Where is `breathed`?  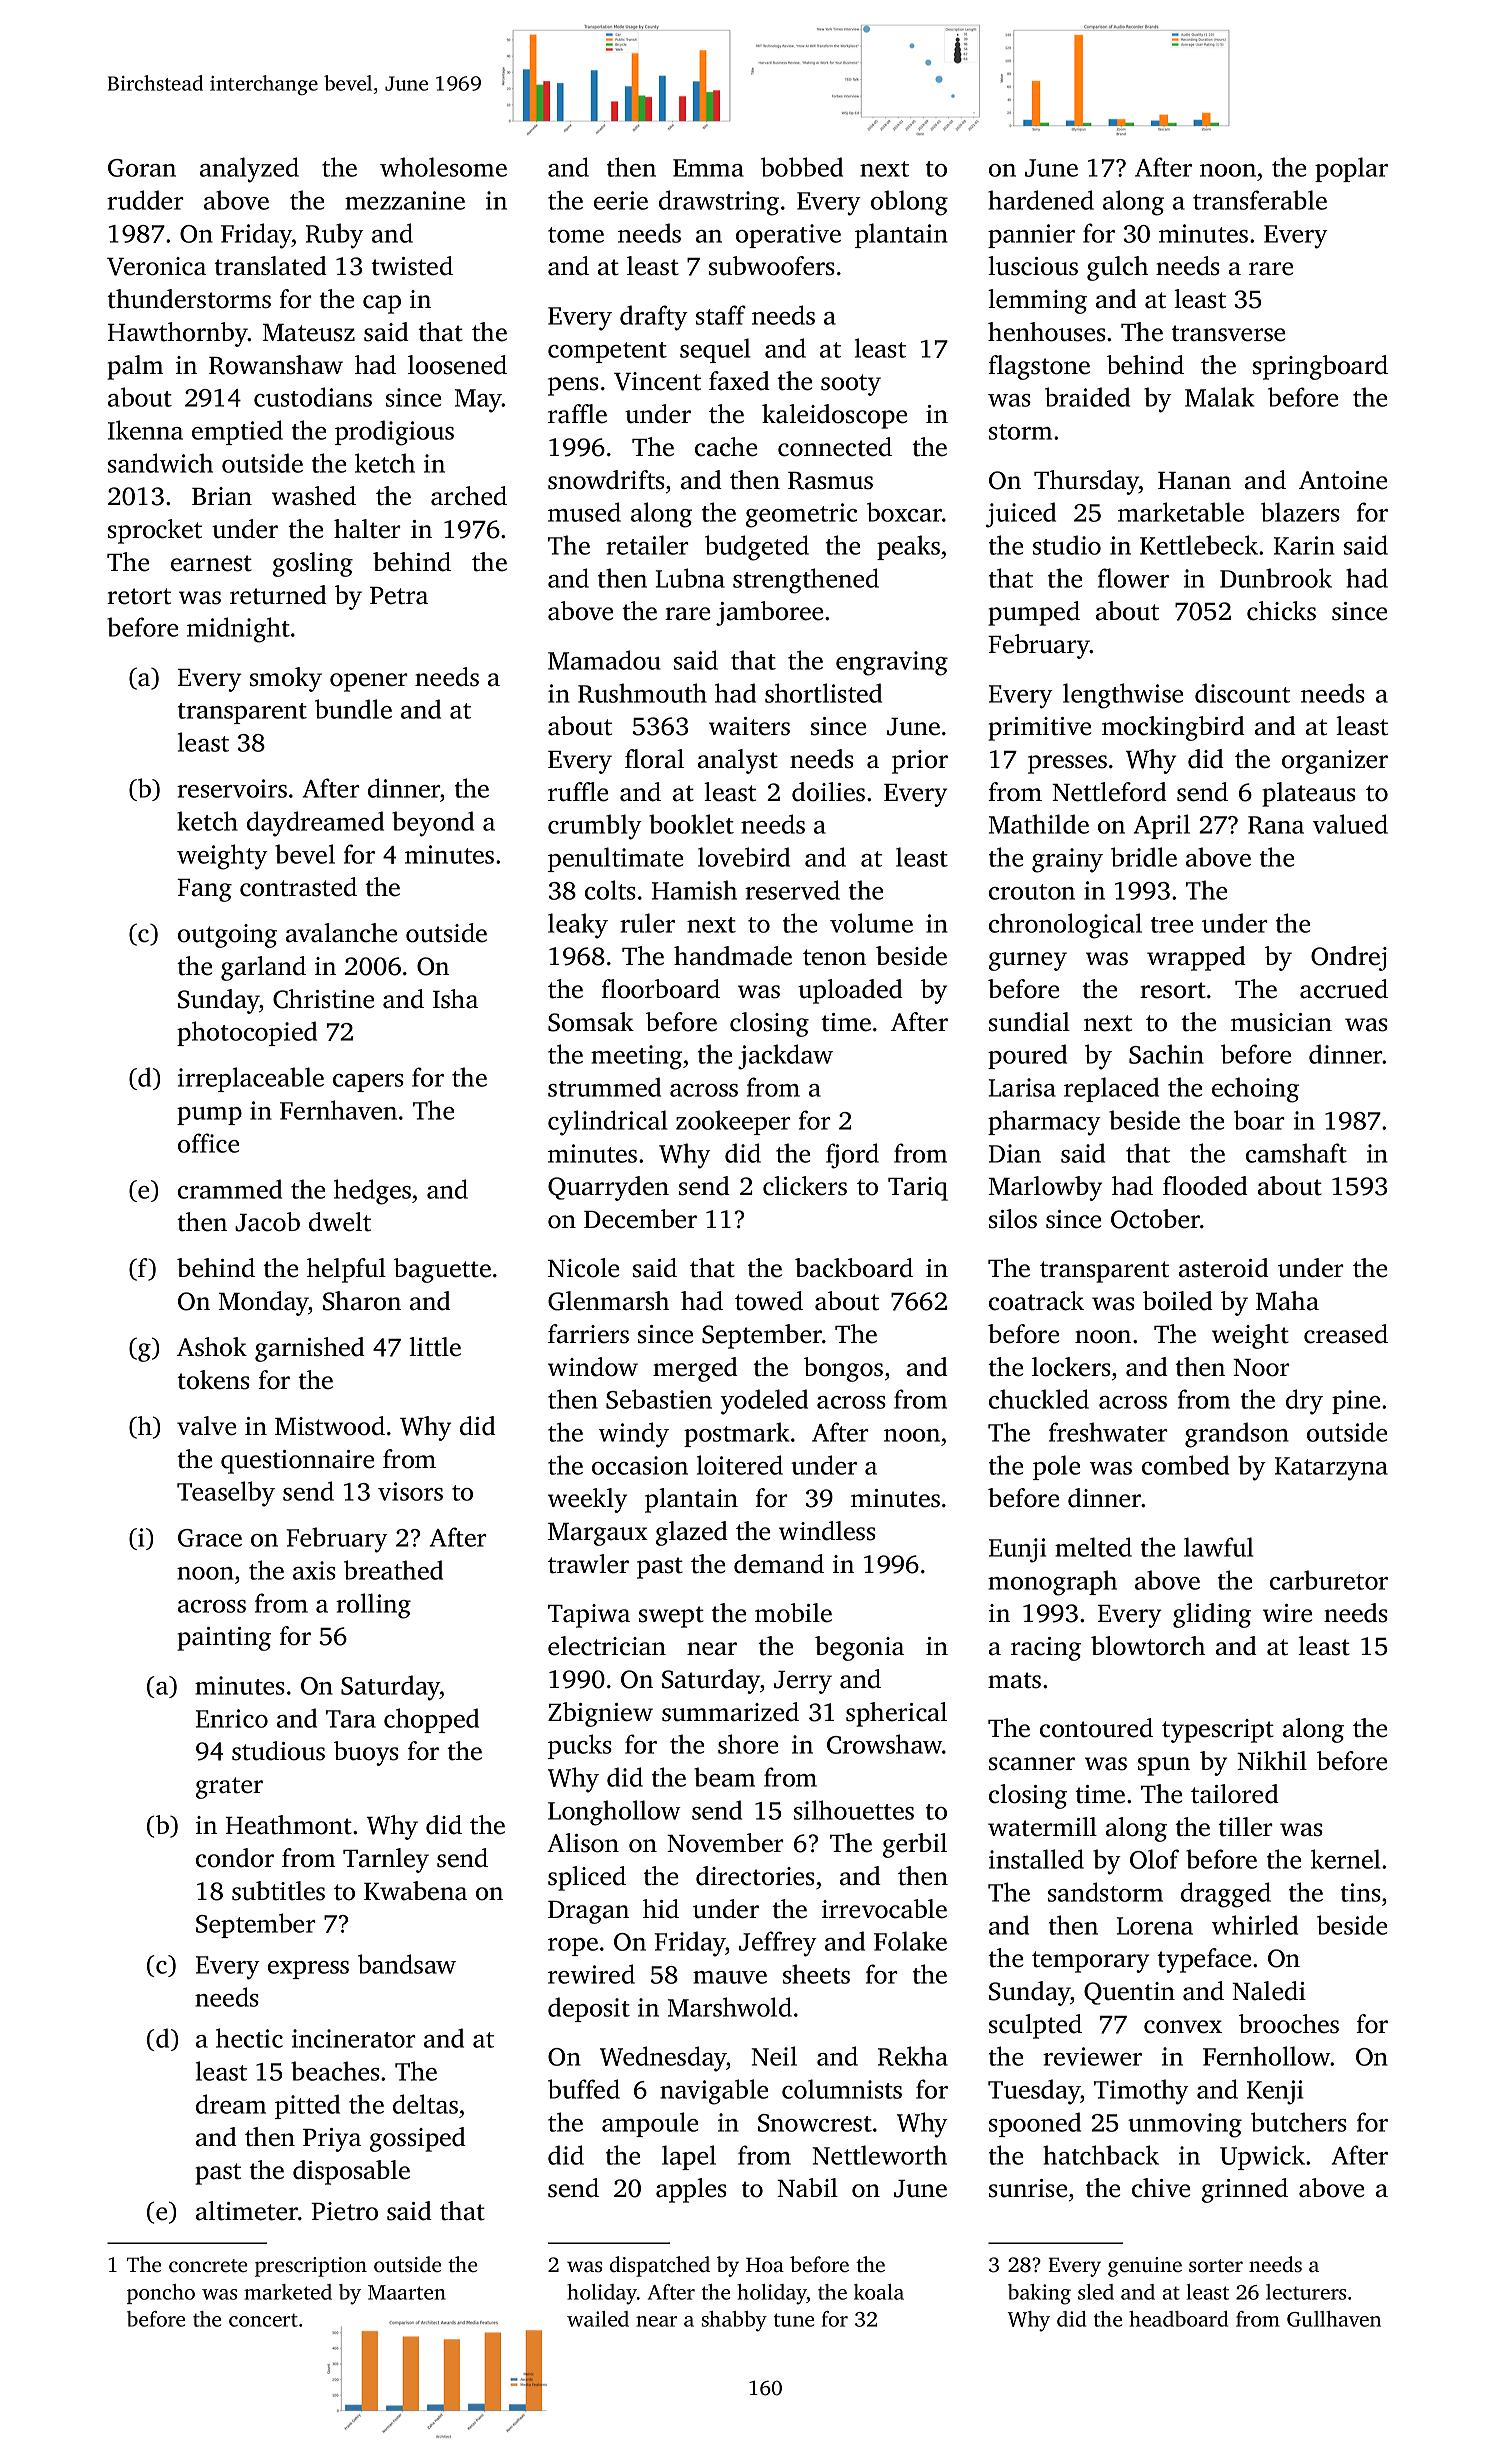
breathed is located at coordinates (393, 1570).
